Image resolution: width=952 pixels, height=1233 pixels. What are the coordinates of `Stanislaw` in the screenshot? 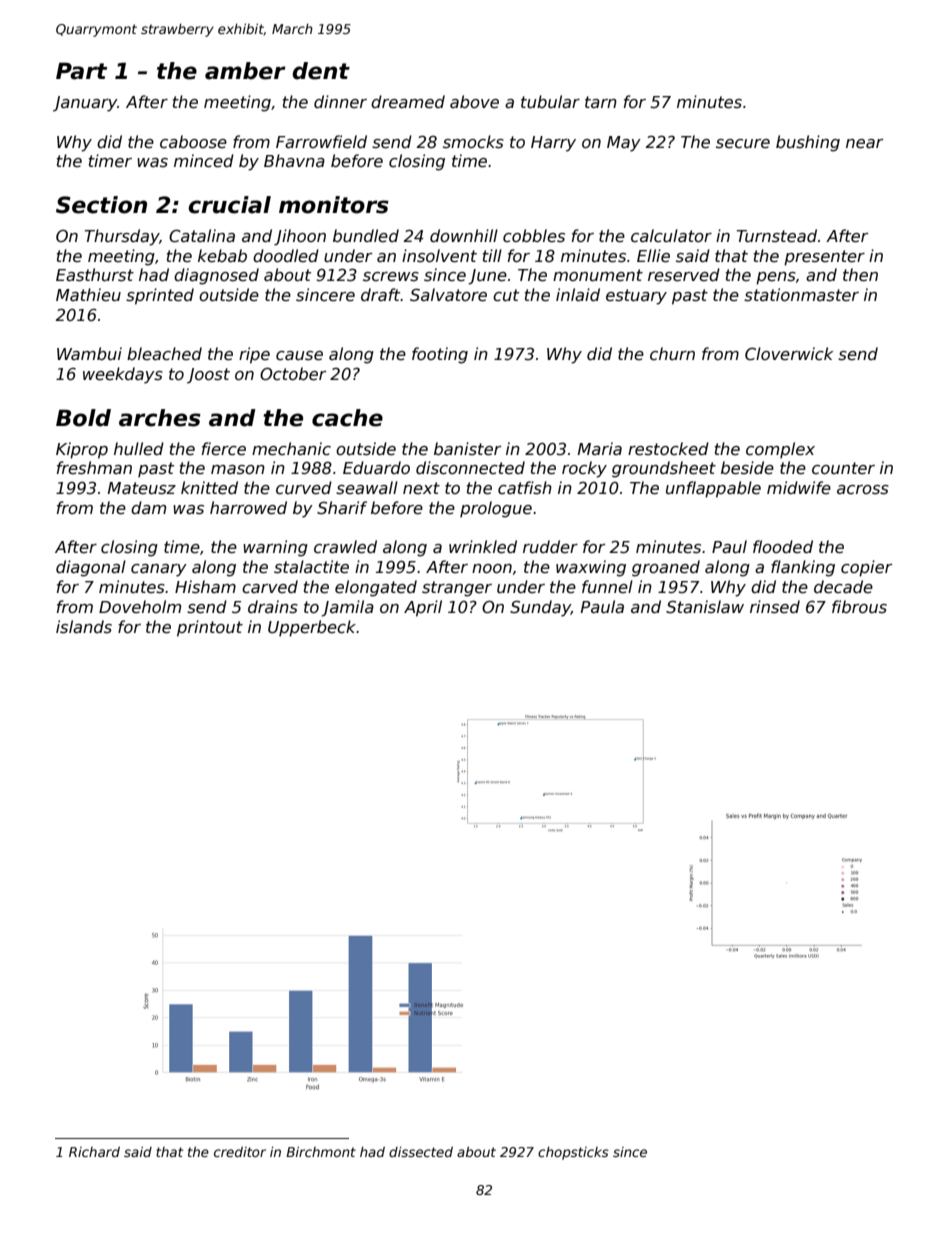 It's located at (705, 607).
